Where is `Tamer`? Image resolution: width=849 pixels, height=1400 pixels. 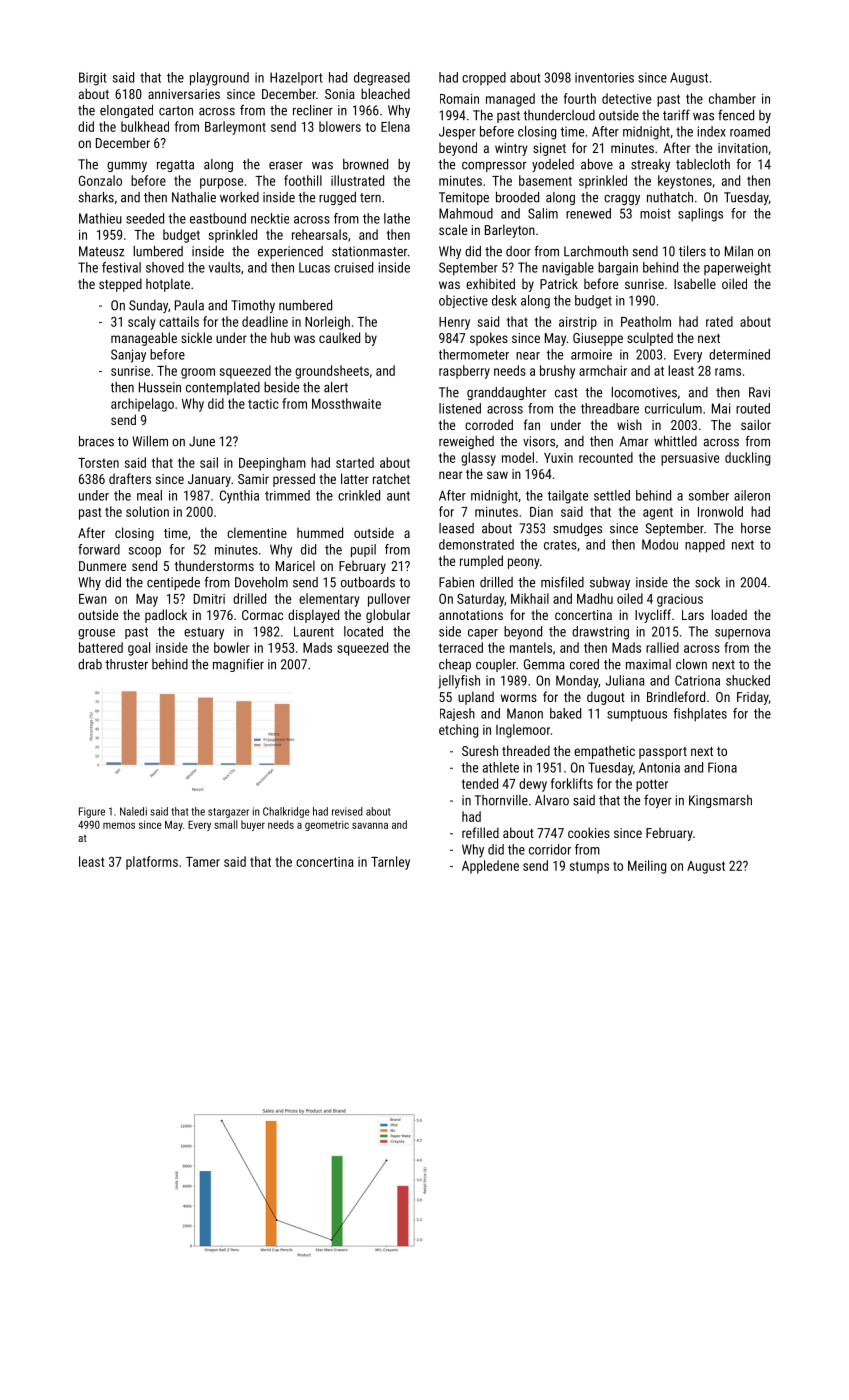
Tamer is located at coordinates (203, 861).
